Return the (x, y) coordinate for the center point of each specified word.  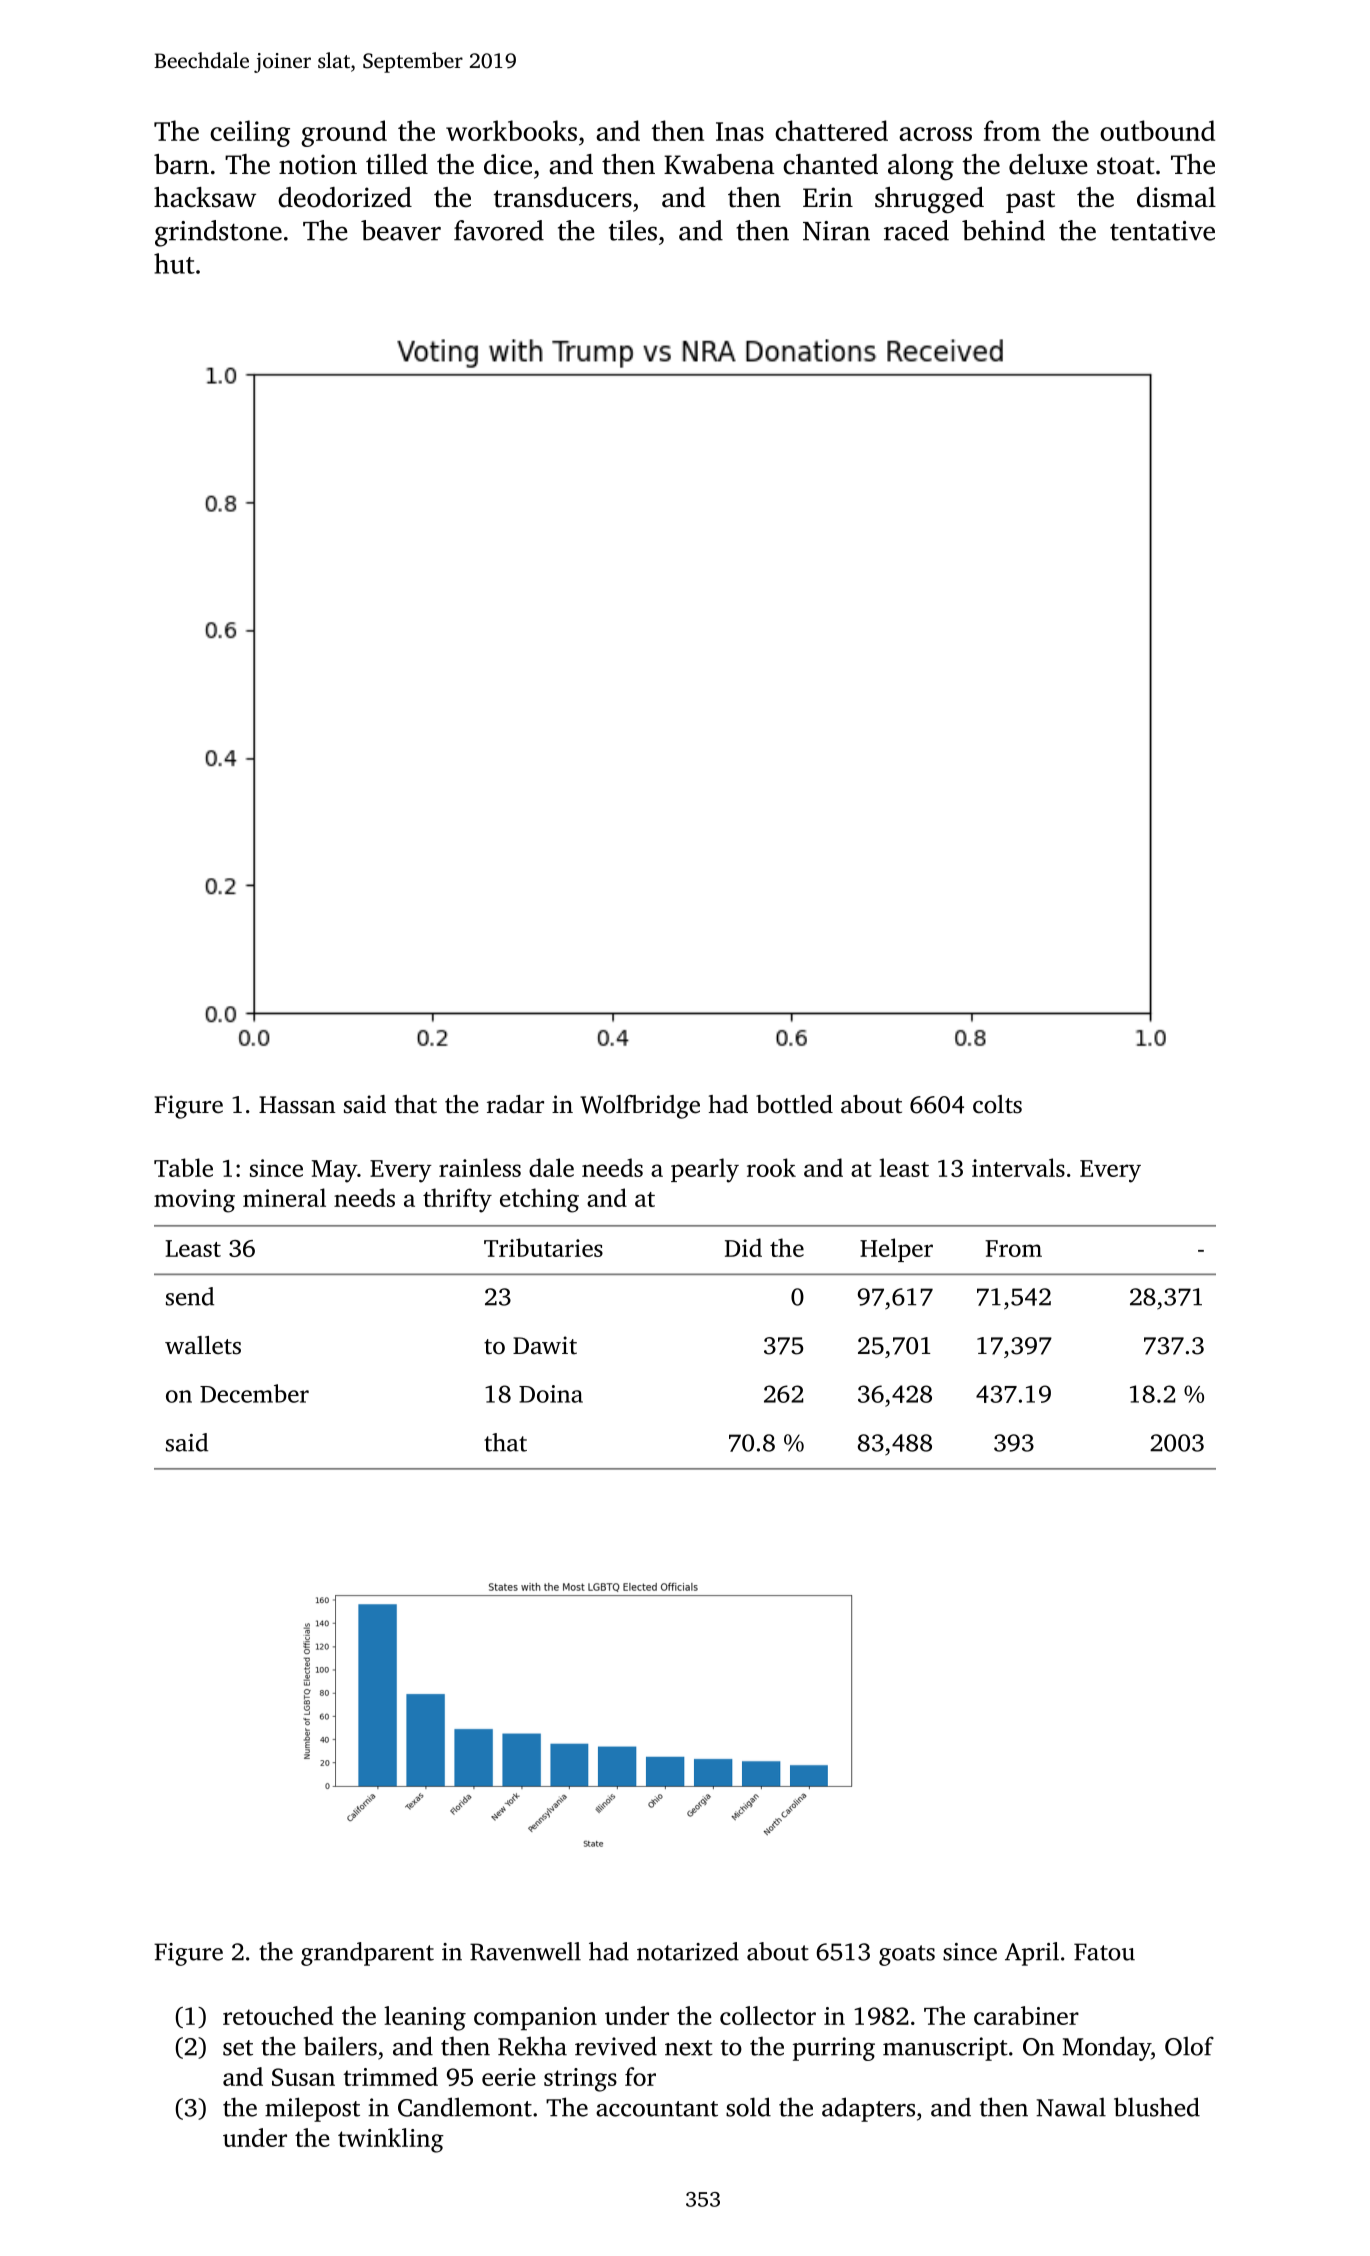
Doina (551, 1394)
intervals (1018, 1167)
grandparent (367, 1954)
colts (997, 1104)
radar (515, 1104)
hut (174, 263)
